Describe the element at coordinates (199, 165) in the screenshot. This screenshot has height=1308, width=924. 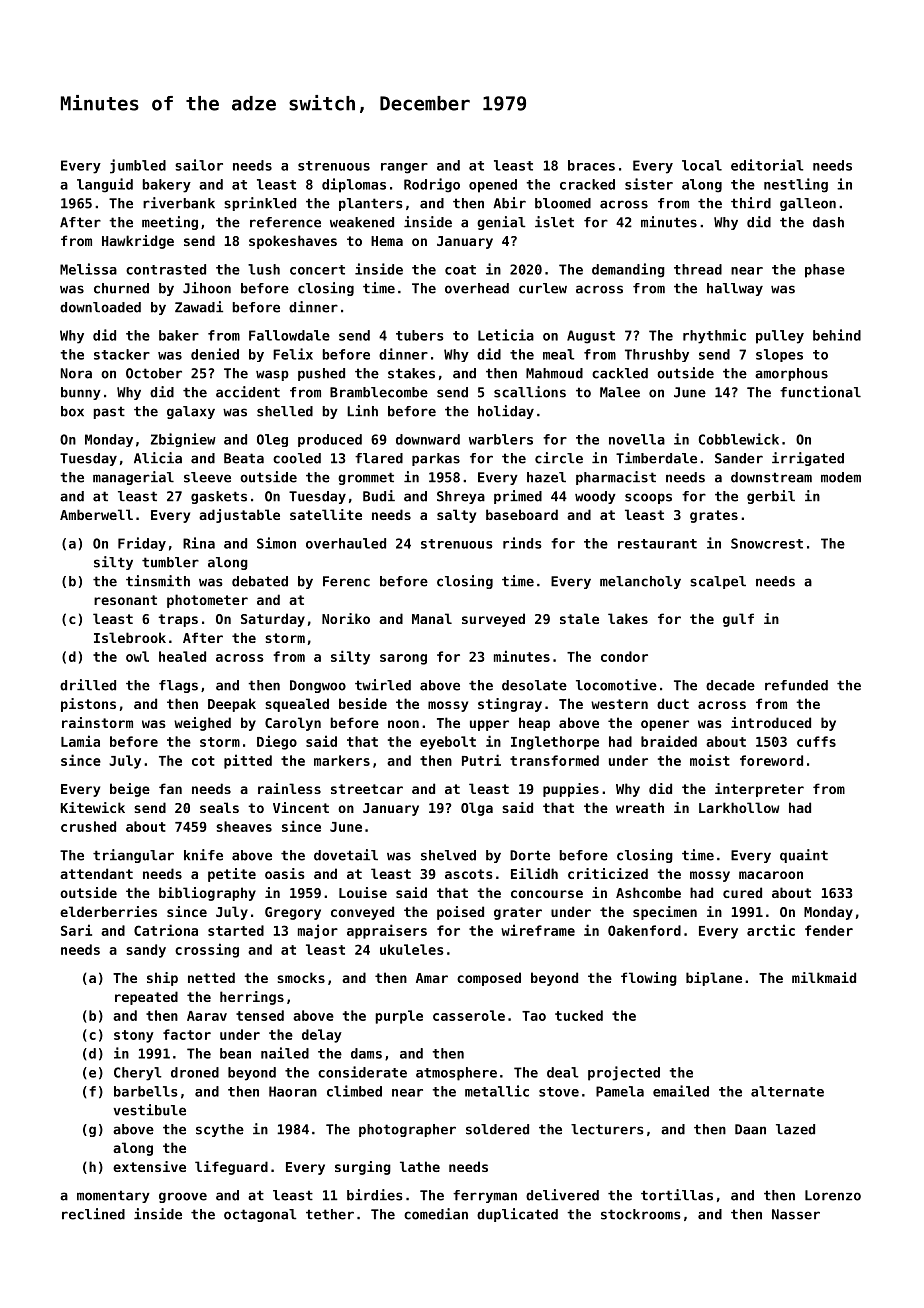
I see `sailor` at that location.
